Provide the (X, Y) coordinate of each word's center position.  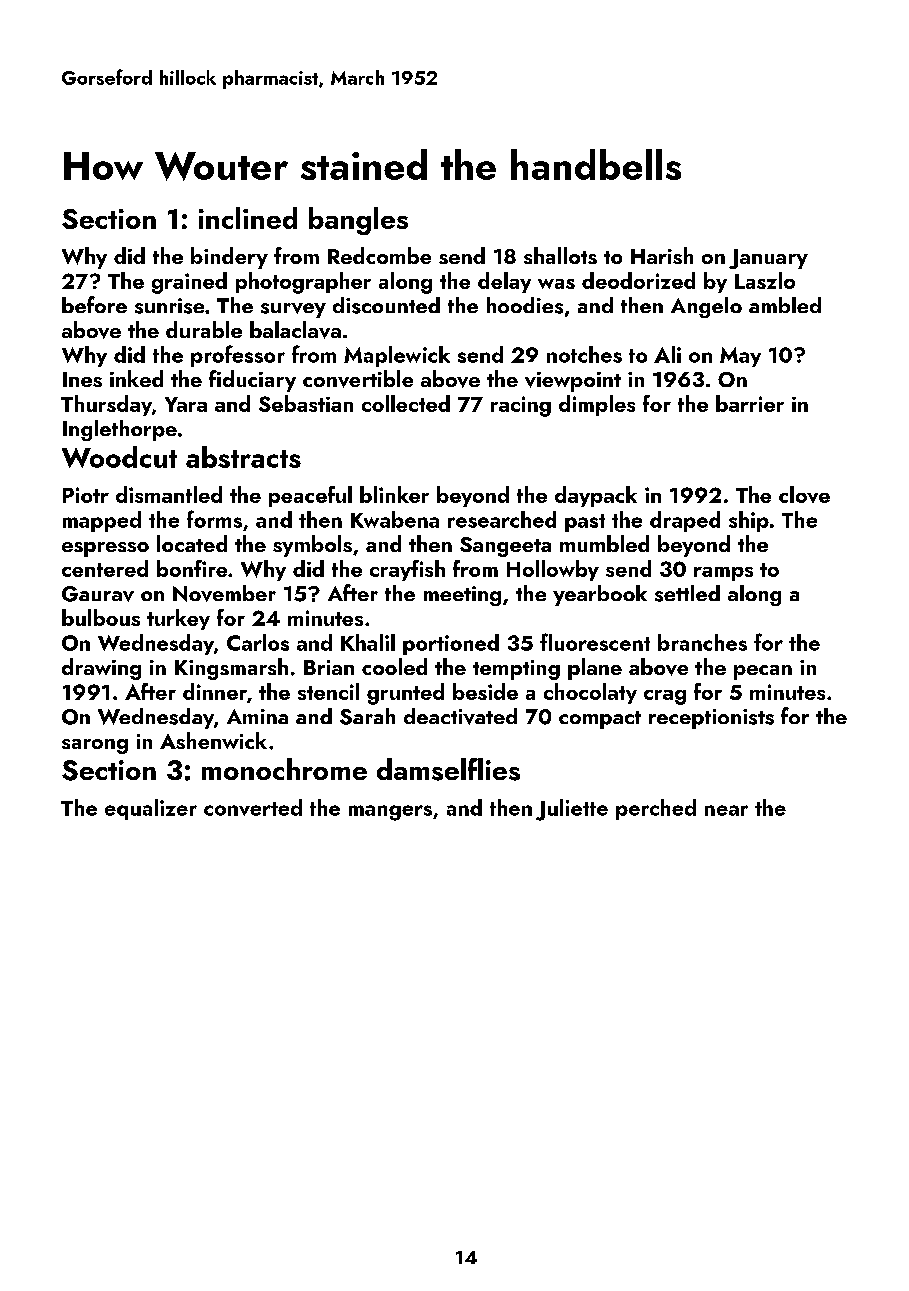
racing (521, 406)
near (726, 810)
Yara (186, 404)
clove (804, 494)
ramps (723, 574)
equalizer (151, 809)
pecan (763, 672)
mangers (390, 813)
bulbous (101, 617)
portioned (451, 644)
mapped (102, 521)
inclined (248, 218)
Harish (662, 255)
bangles (358, 221)
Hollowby (553, 570)
